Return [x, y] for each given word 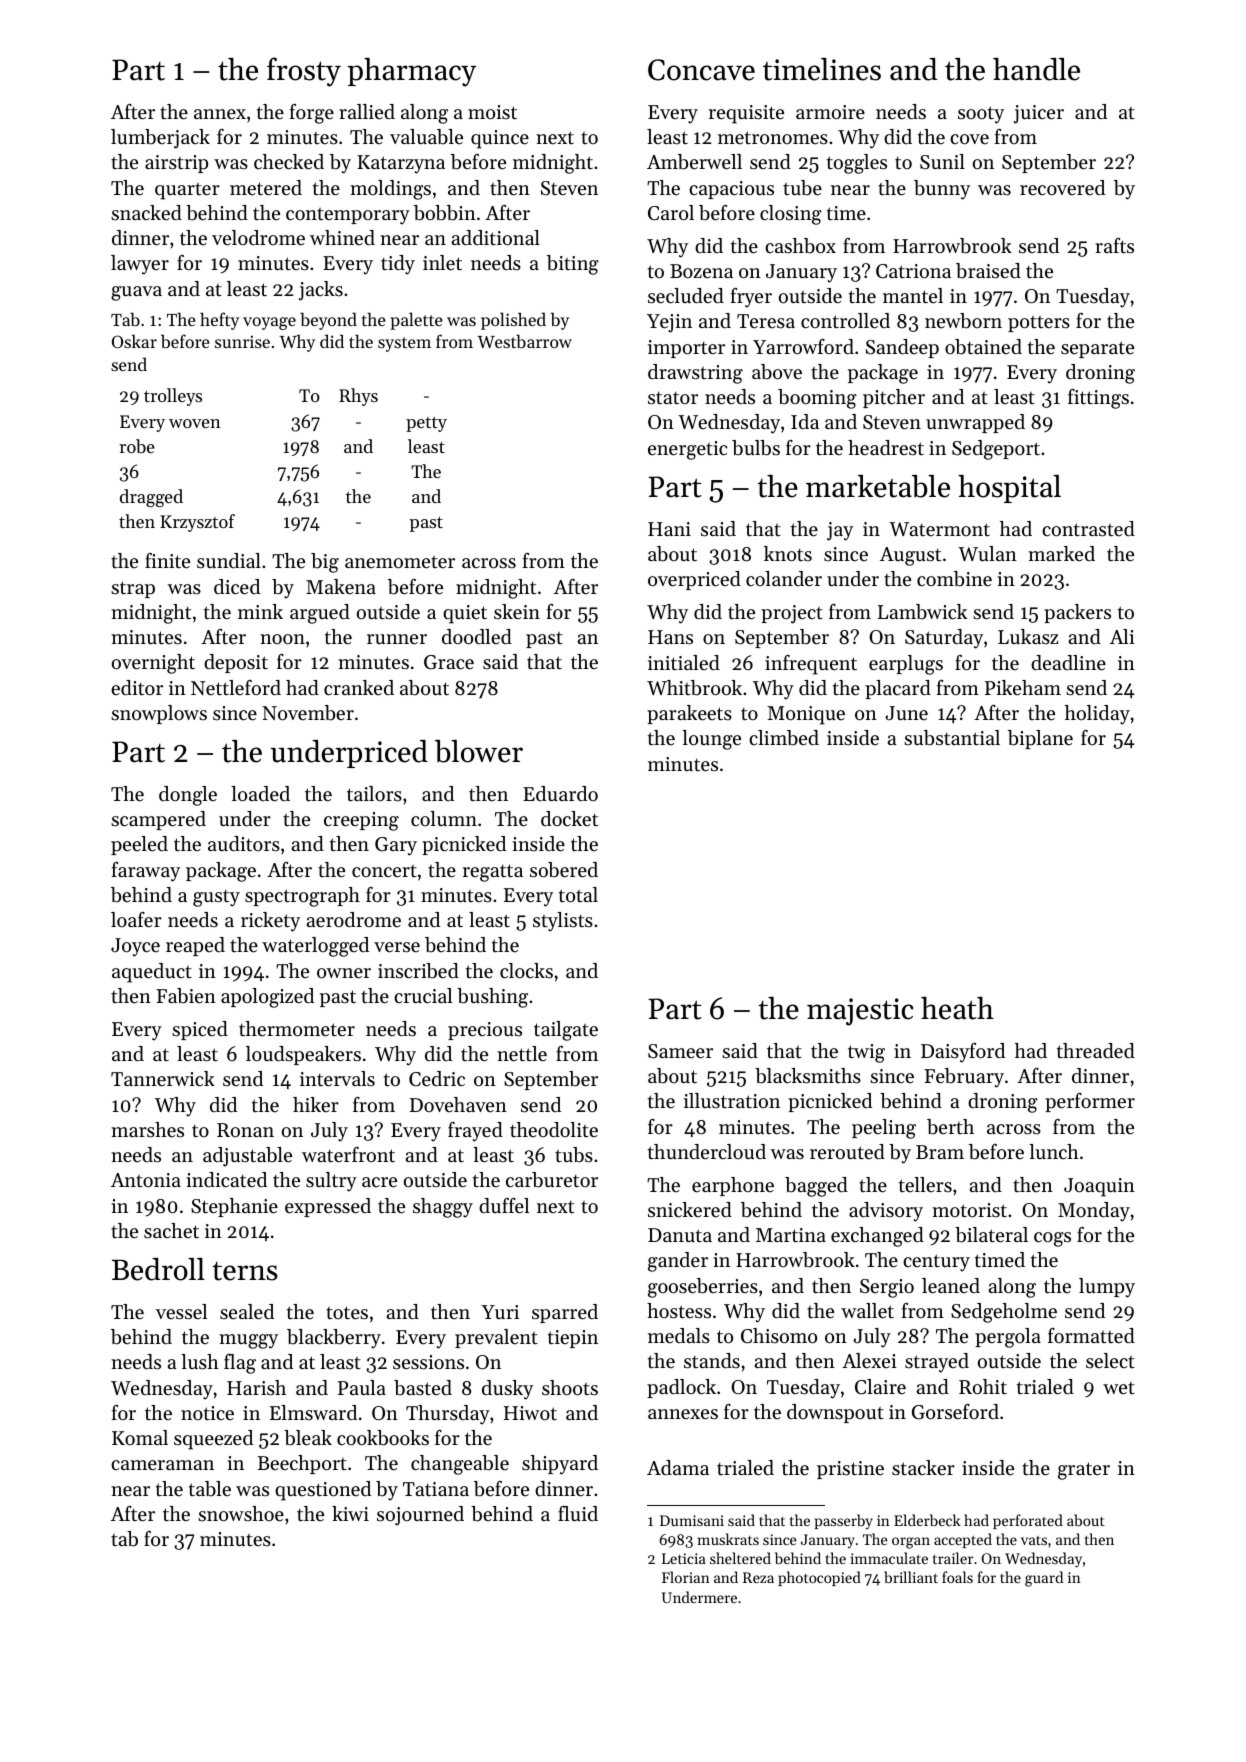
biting [573, 265]
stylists [563, 922]
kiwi [350, 1513]
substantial [952, 738]
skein [517, 612]
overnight [153, 664]
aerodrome [353, 919]
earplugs [906, 665]
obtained [983, 347]
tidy [398, 265]
